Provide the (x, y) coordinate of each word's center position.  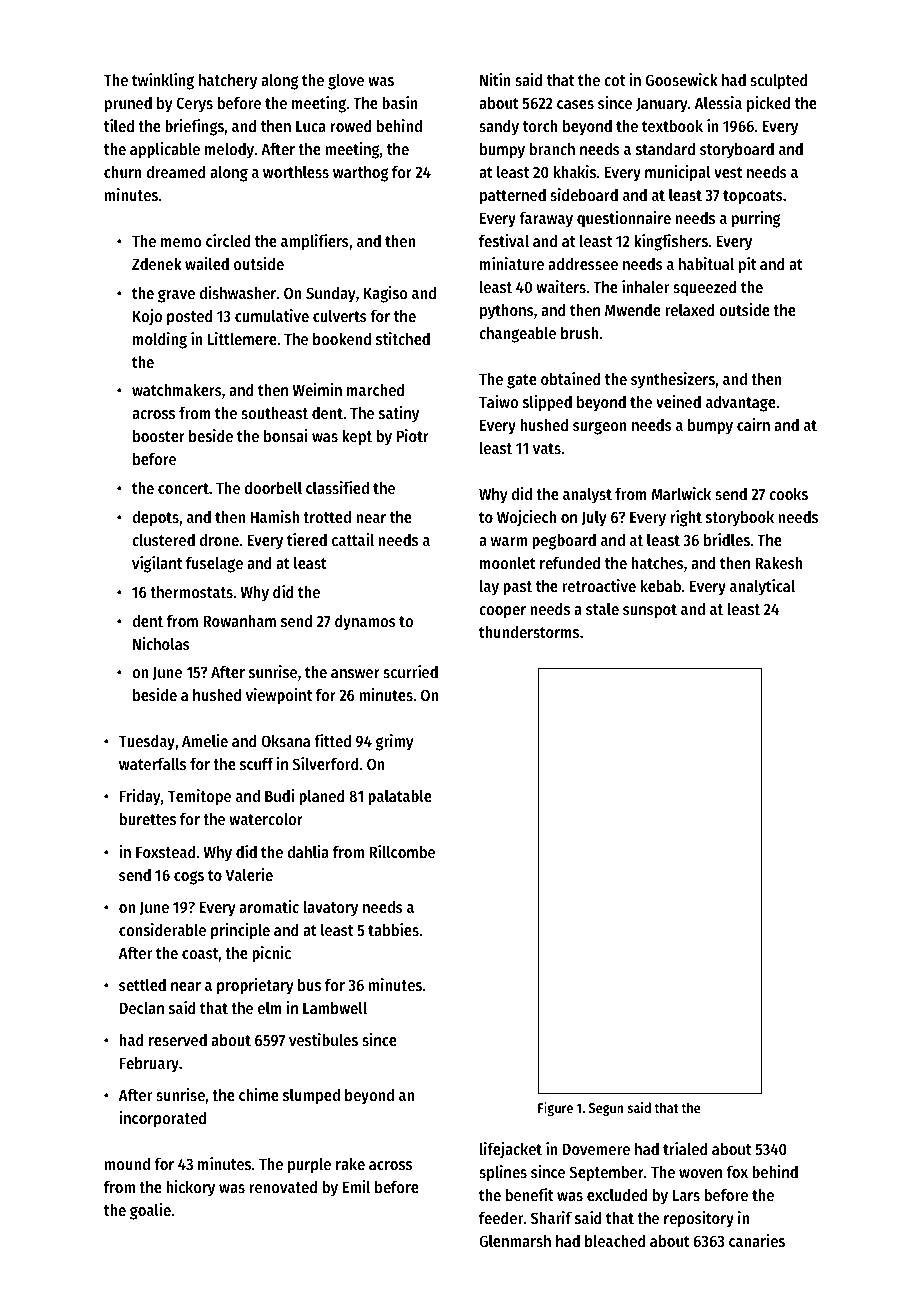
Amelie (205, 740)
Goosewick (682, 79)
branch (552, 149)
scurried (410, 671)
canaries (757, 1240)
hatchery (228, 82)
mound (127, 1164)
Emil (356, 1186)
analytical (762, 587)
